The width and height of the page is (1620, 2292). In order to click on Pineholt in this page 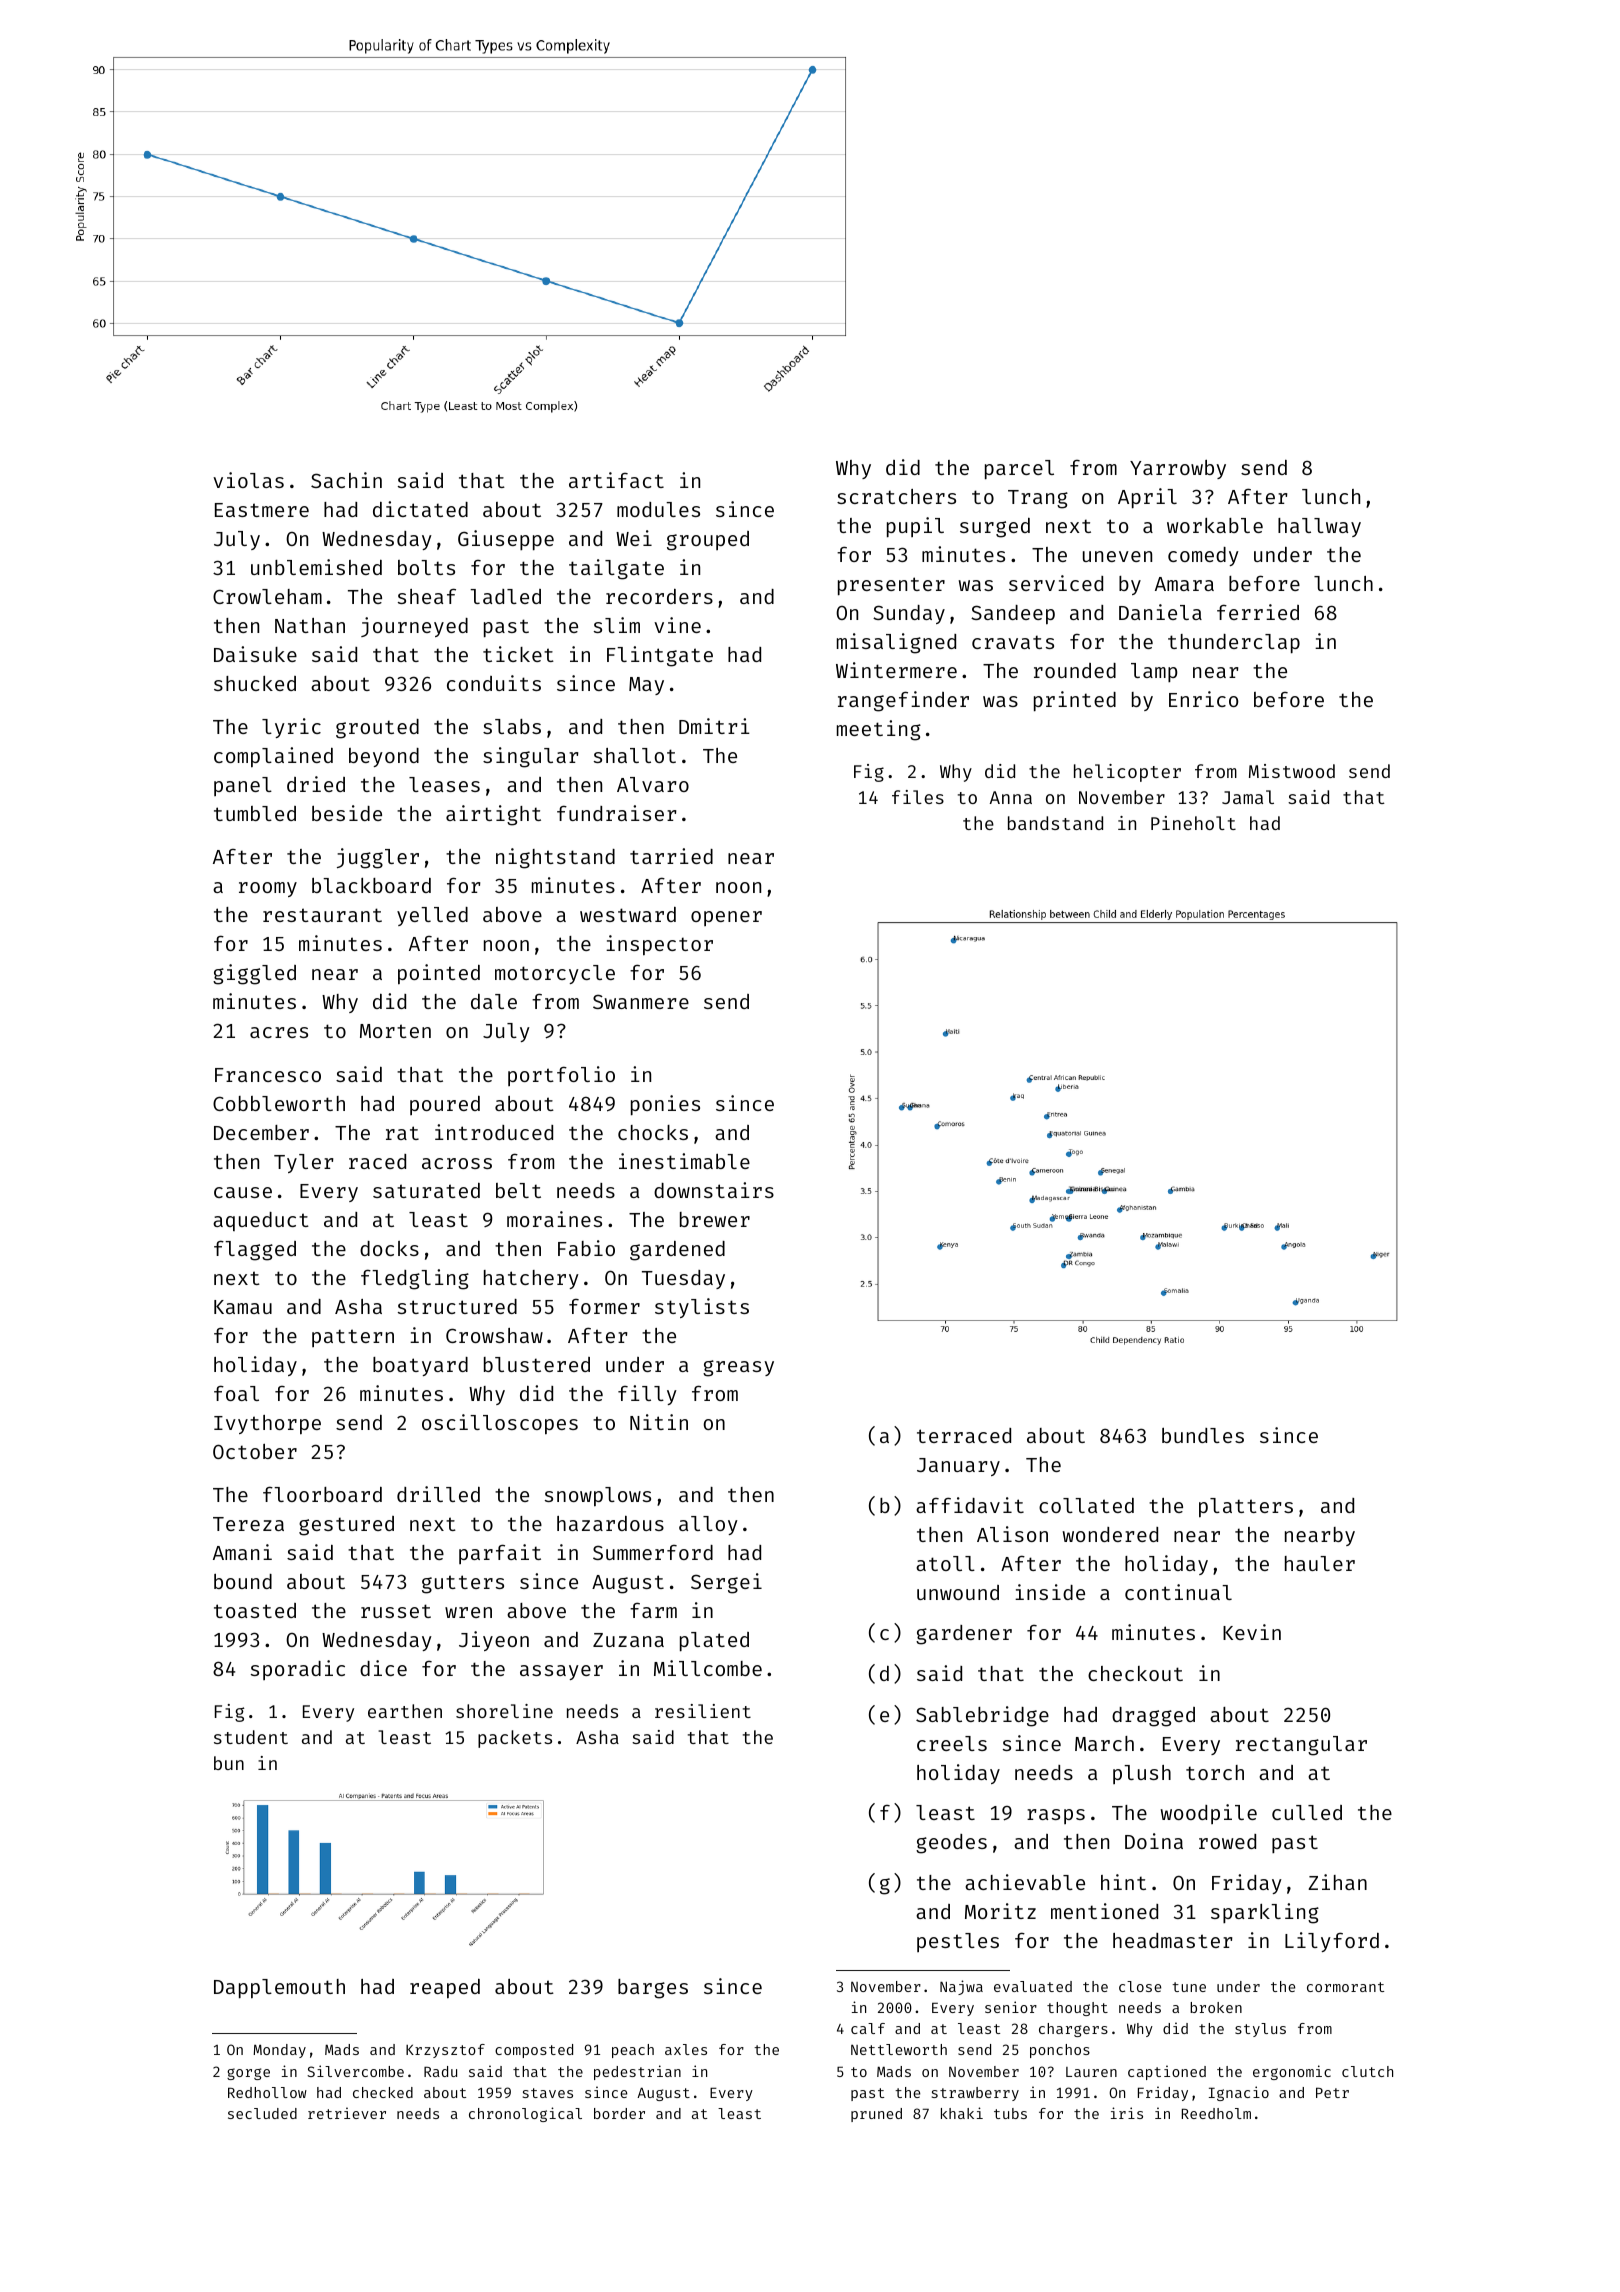, I will do `click(1193, 823)`.
